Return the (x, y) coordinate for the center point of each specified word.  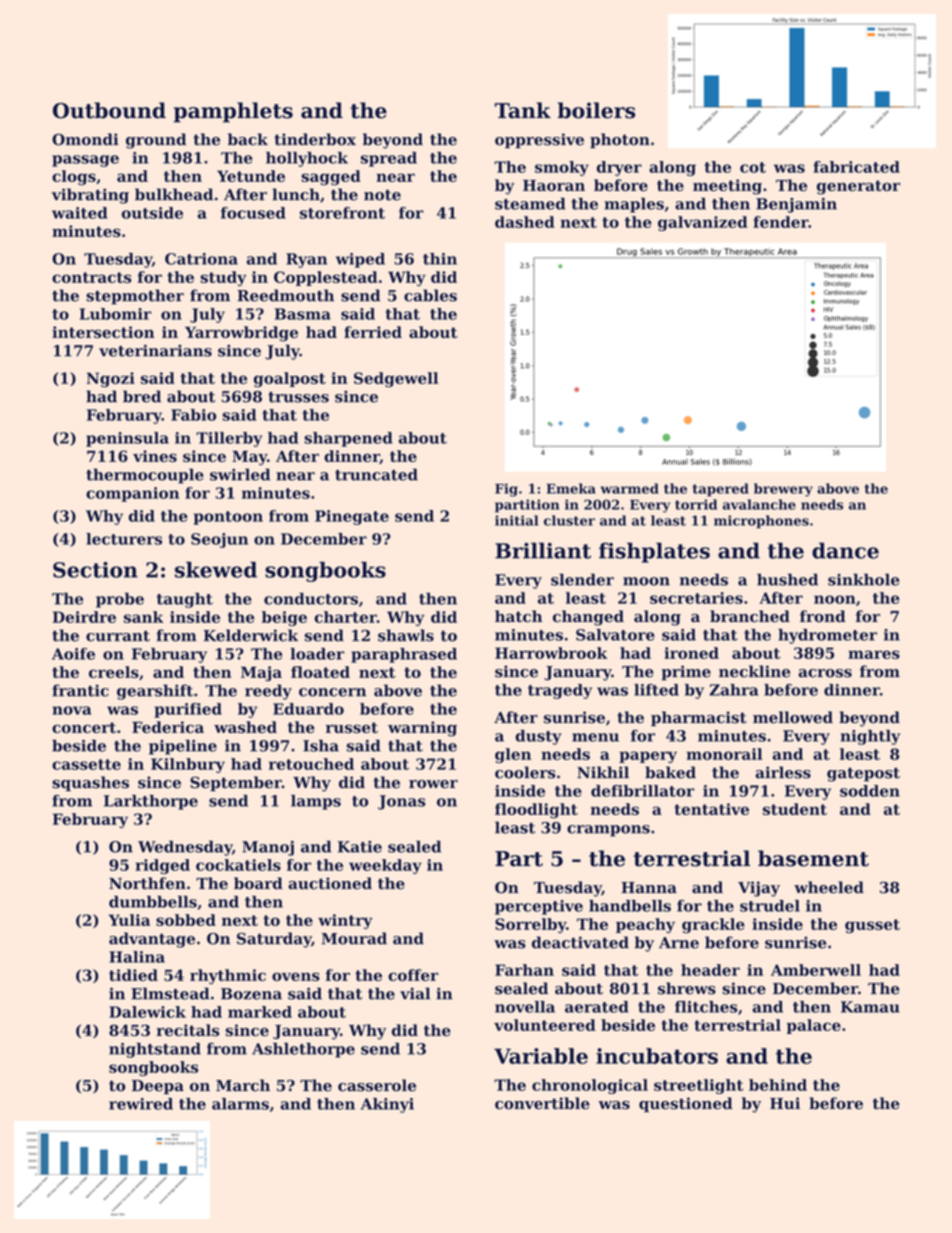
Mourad (354, 938)
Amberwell (816, 970)
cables (430, 295)
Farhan (524, 970)
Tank (523, 110)
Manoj (268, 848)
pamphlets (233, 112)
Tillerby (229, 439)
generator (858, 187)
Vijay (759, 889)
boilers (596, 110)
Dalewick (147, 1012)
